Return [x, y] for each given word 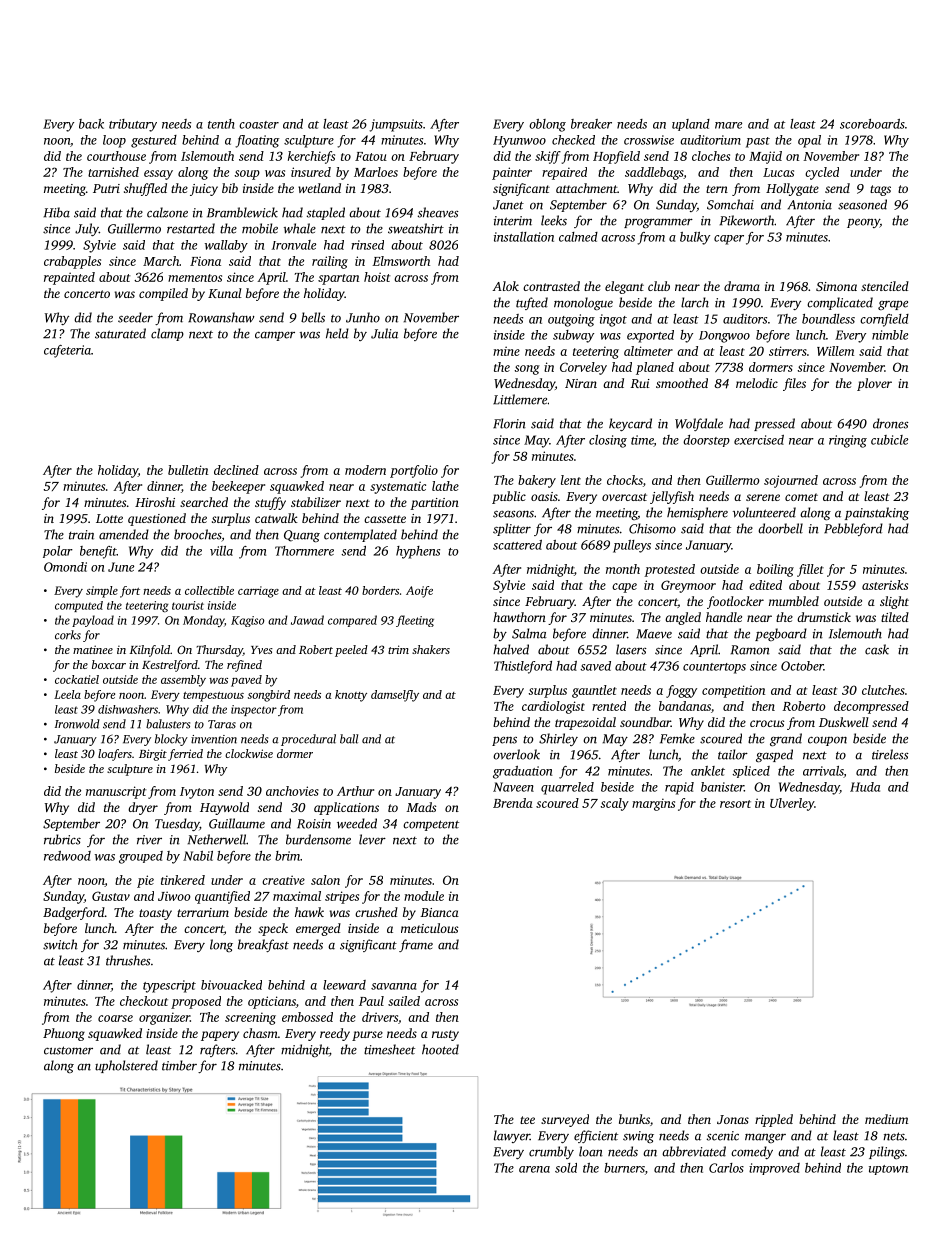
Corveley [583, 368]
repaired [564, 173]
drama [742, 286]
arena [534, 1169]
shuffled [145, 189]
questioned [157, 519]
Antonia [810, 205]
